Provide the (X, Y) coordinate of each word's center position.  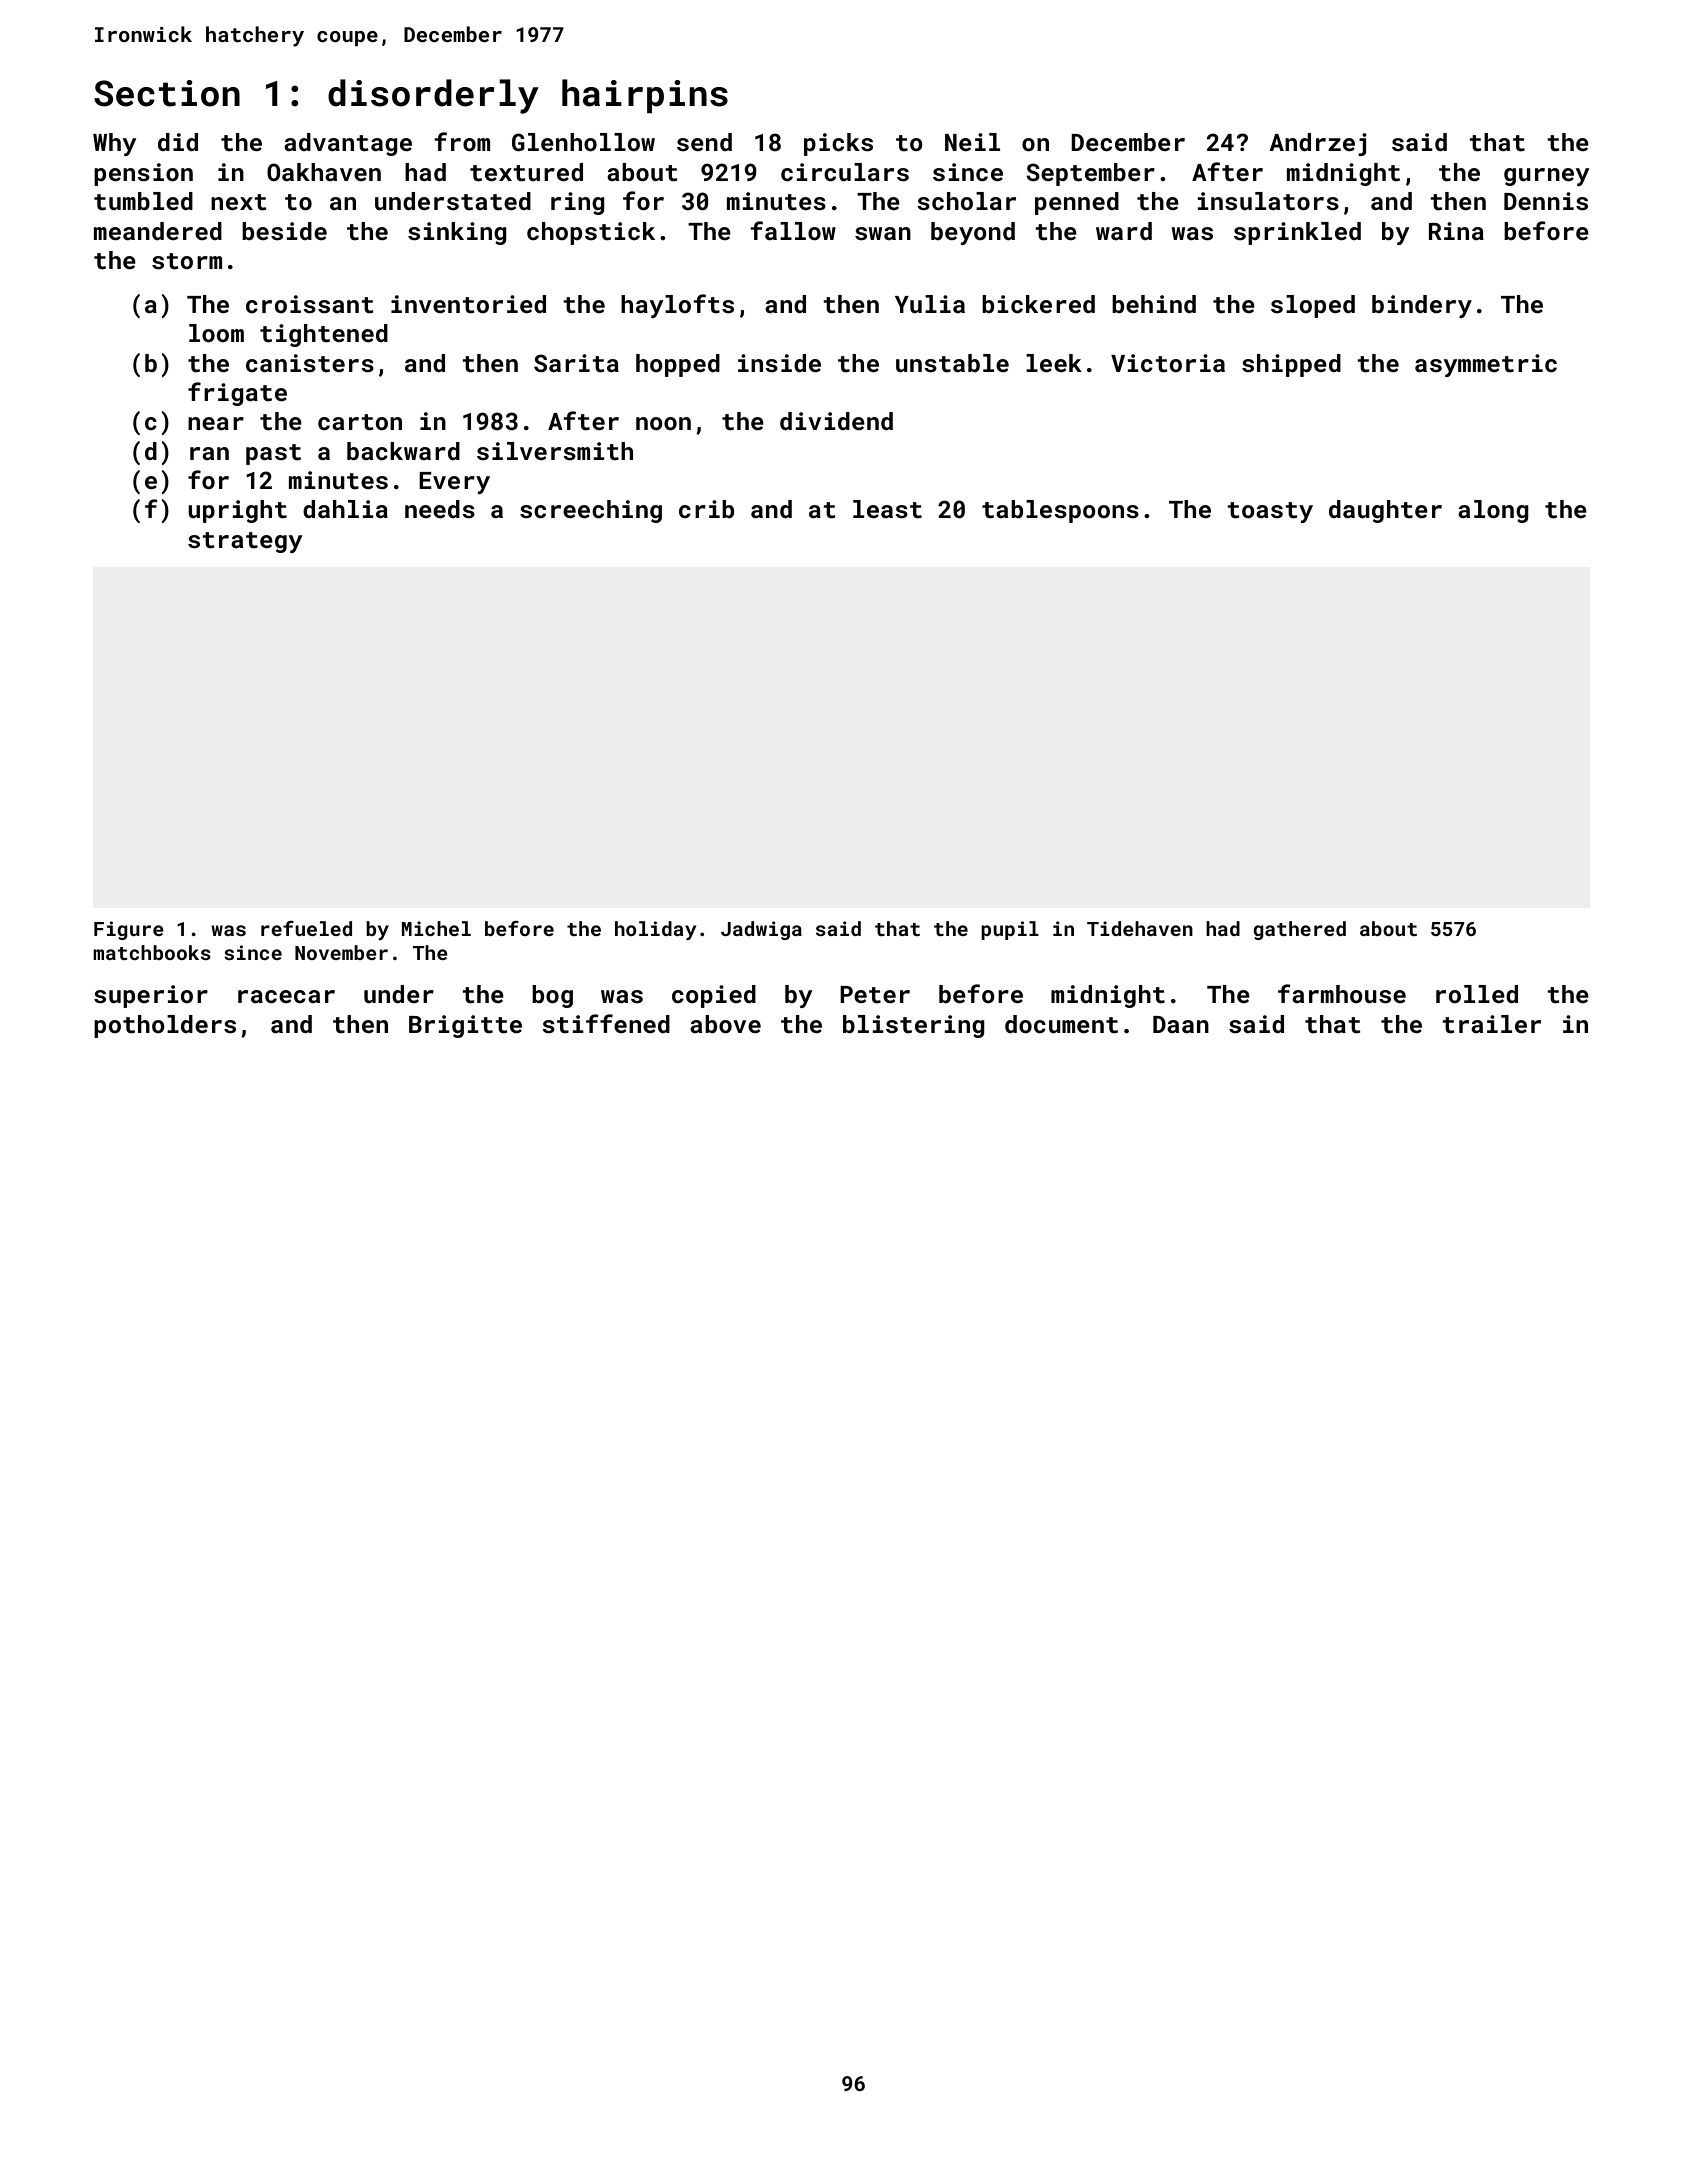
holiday (655, 930)
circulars (845, 172)
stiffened (606, 1024)
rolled (1477, 994)
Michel (436, 928)
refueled (306, 928)
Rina (1456, 231)
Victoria (1168, 363)
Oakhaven (324, 172)
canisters (310, 363)
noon (663, 423)
